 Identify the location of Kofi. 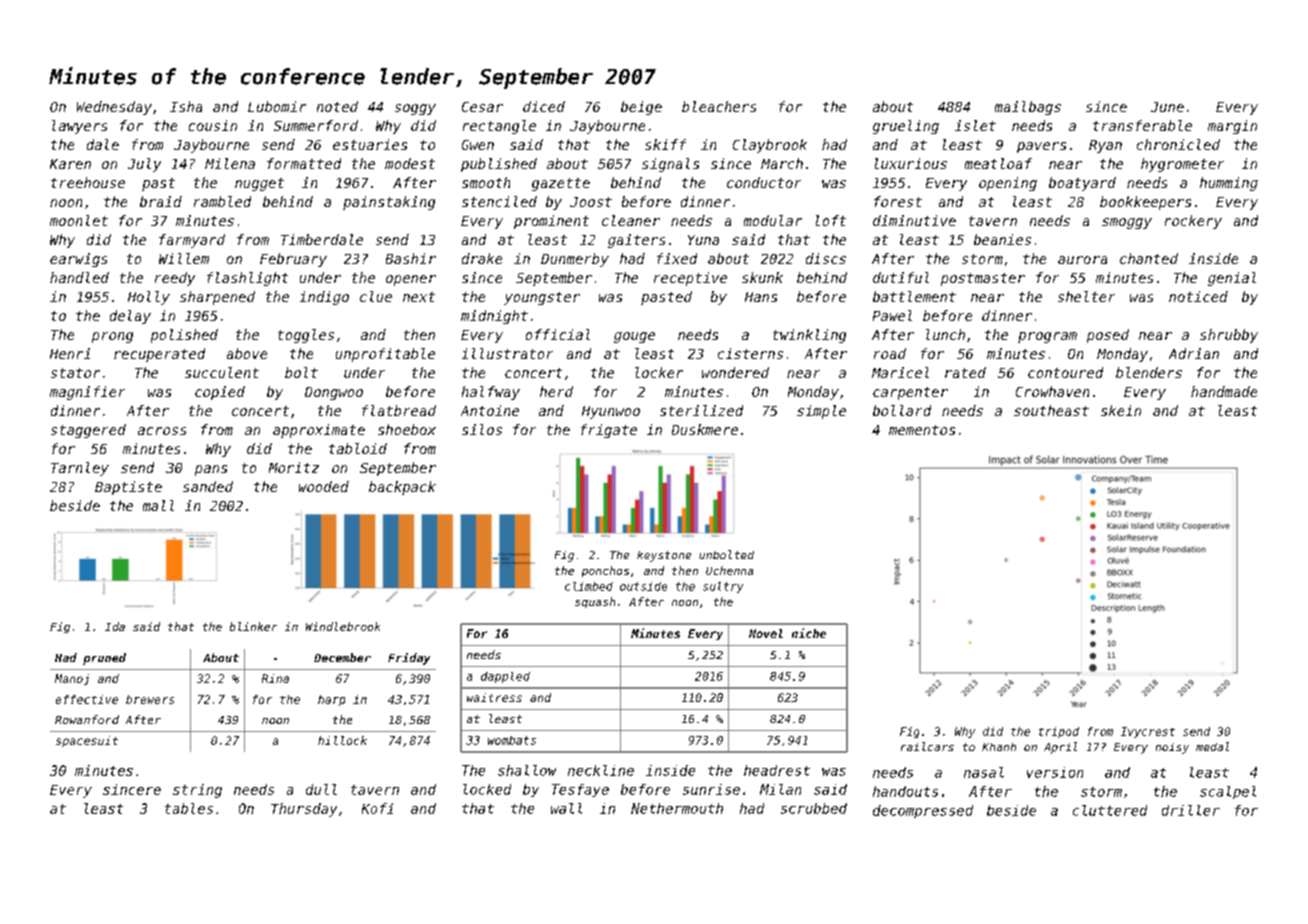
(377, 808).
